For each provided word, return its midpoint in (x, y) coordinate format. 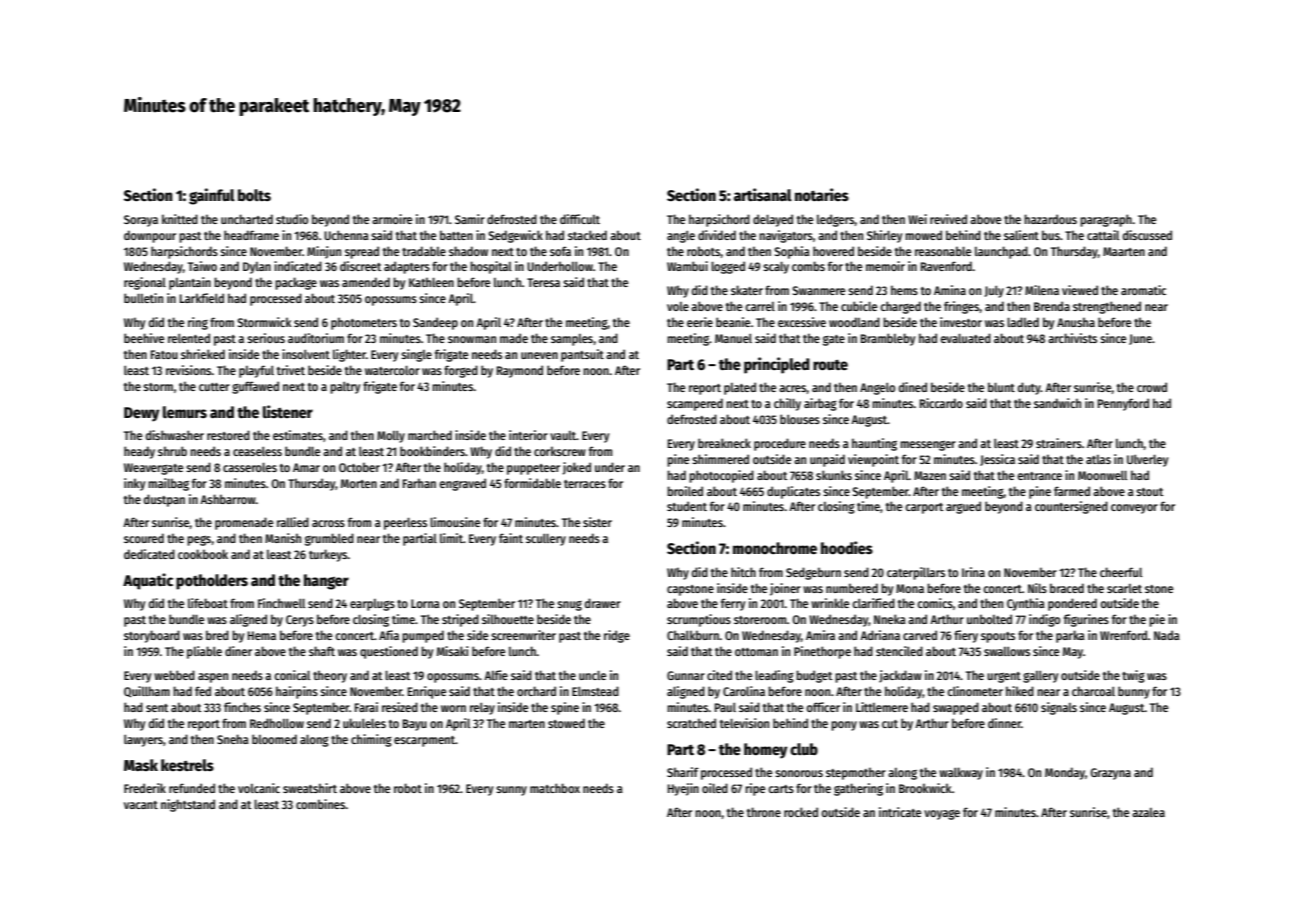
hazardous (1050, 219)
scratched (691, 723)
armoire (392, 219)
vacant (141, 805)
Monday (1065, 773)
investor (961, 322)
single (416, 355)
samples (572, 340)
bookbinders (432, 451)
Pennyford (1123, 404)
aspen (213, 678)
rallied (293, 522)
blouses (800, 419)
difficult (580, 219)
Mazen (930, 475)
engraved (462, 484)
